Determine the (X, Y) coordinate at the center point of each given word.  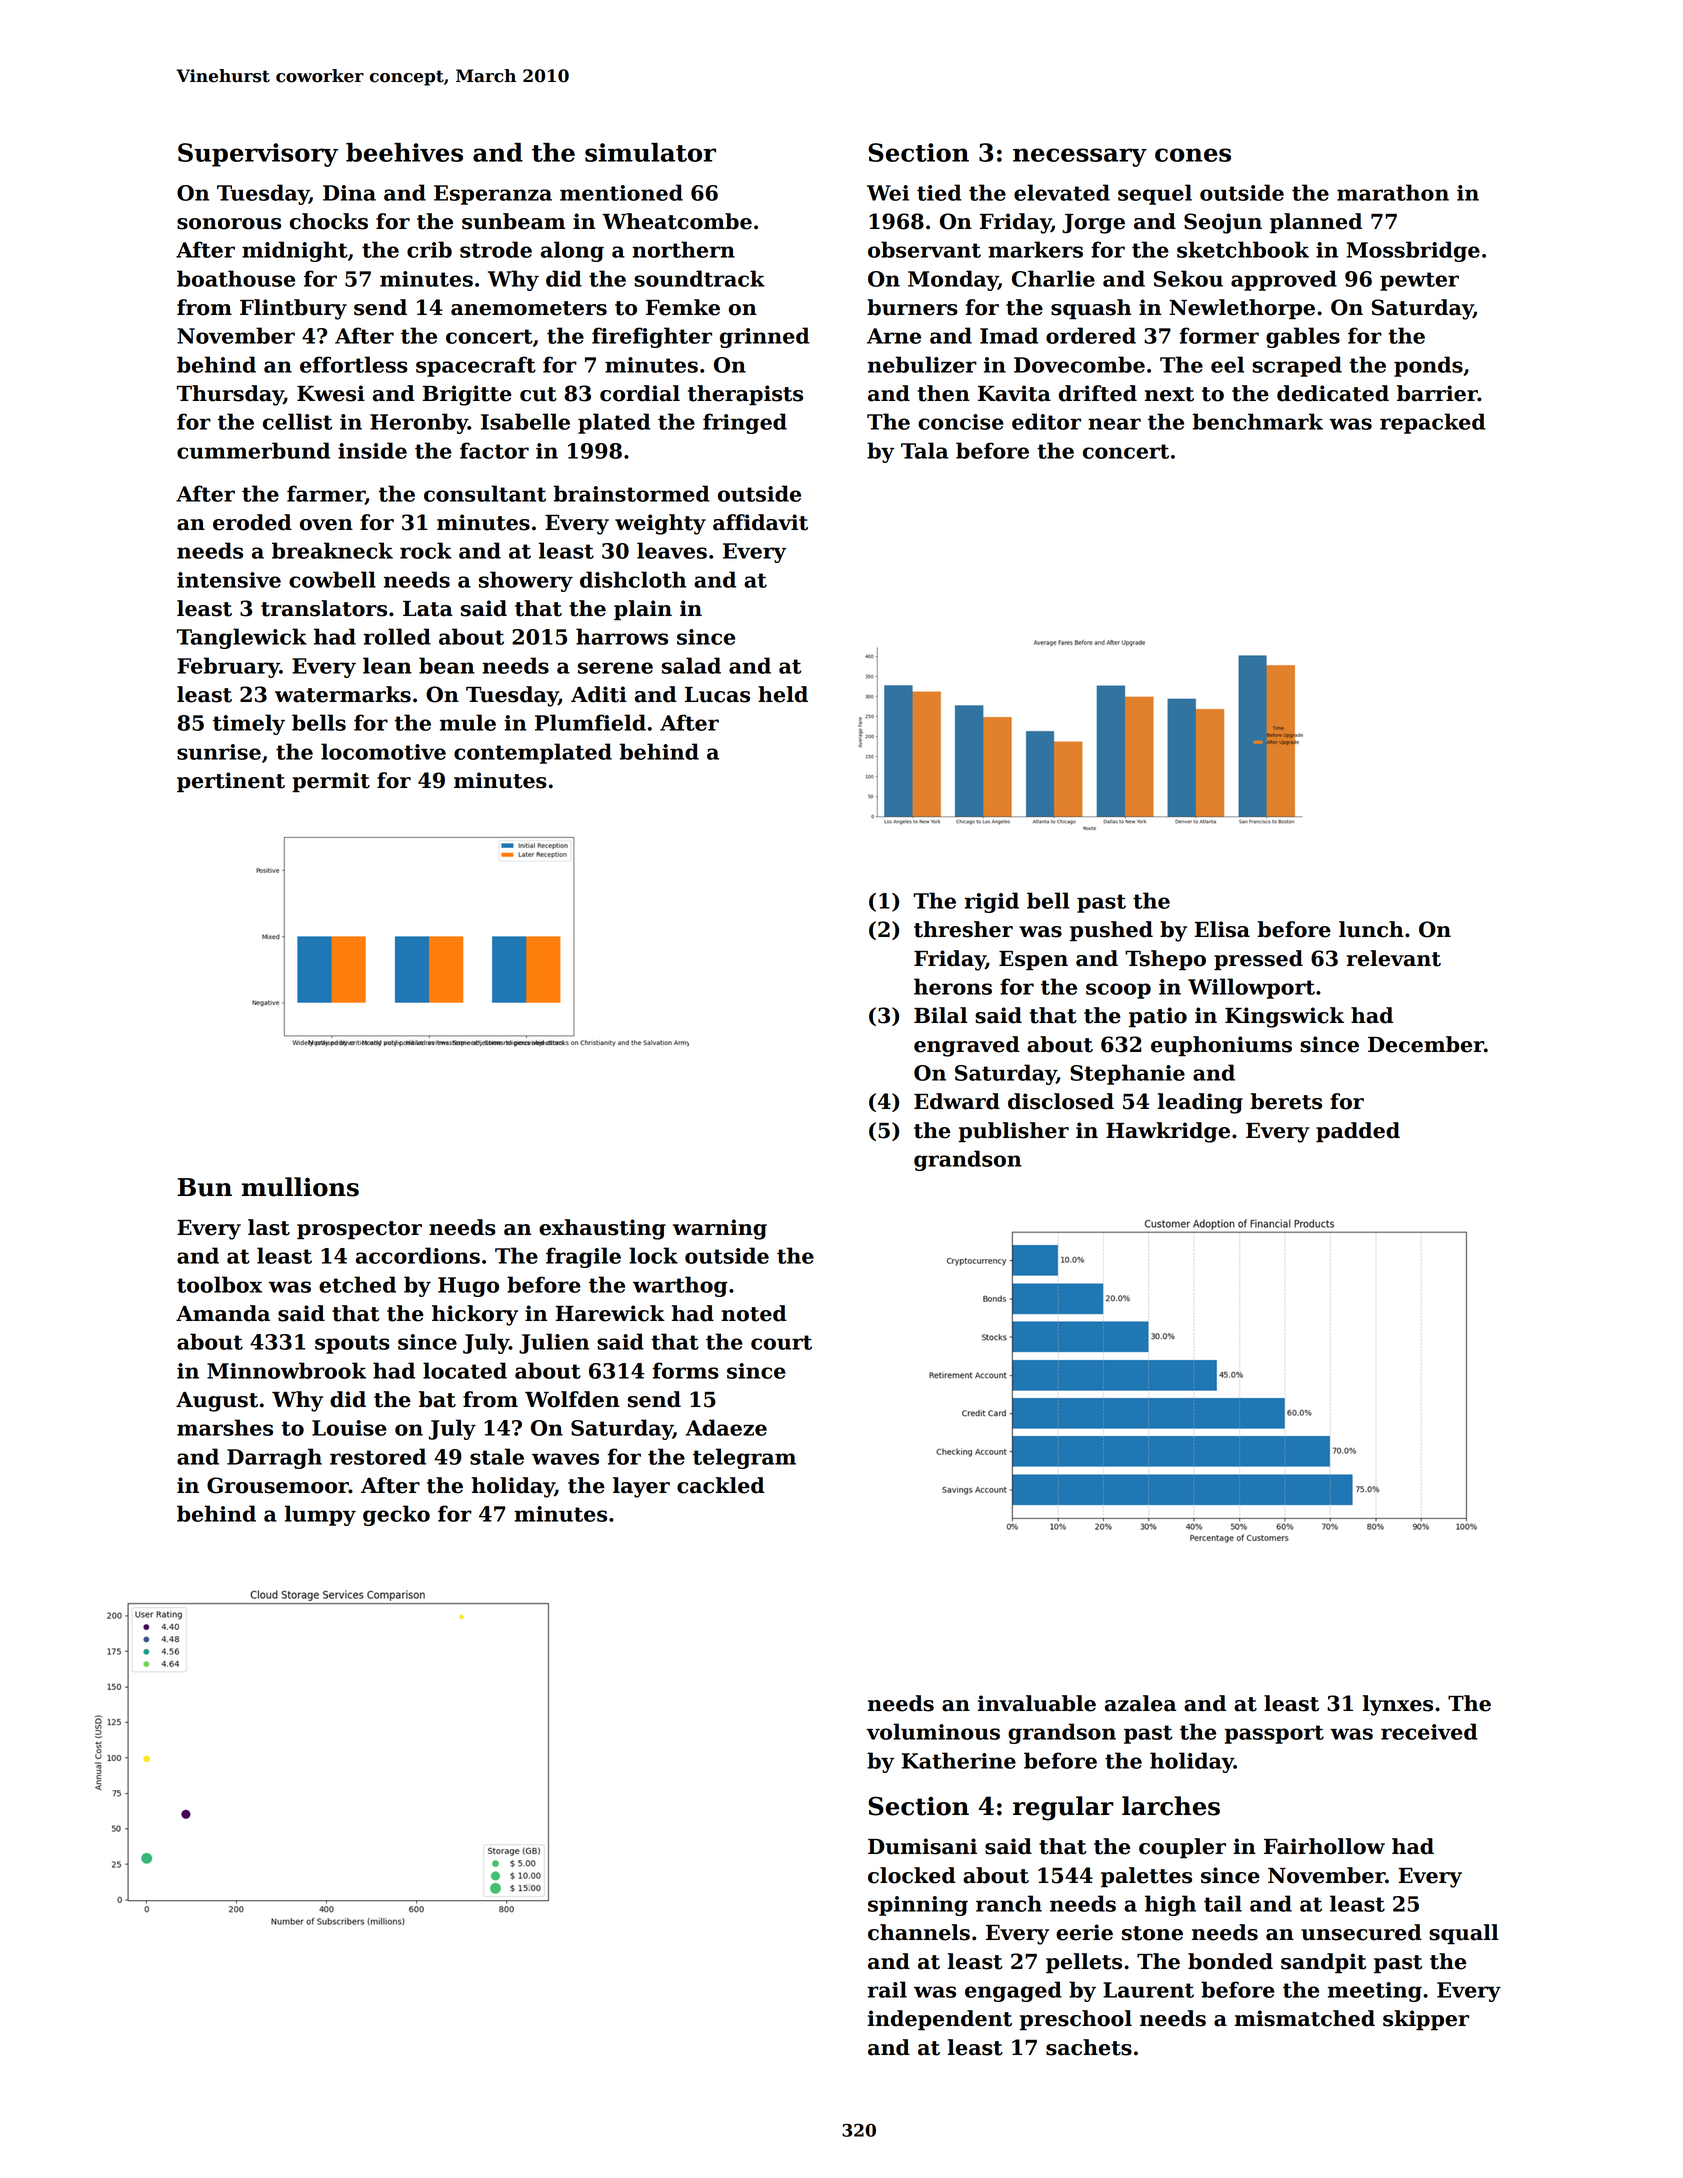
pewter (1419, 281)
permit (331, 782)
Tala (924, 450)
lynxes (1398, 1705)
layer (641, 1487)
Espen (1033, 961)
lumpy (320, 1515)
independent (940, 2020)
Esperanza (493, 195)
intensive (229, 580)
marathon (1393, 192)
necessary (1080, 157)
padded (1358, 1132)
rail (887, 1989)
